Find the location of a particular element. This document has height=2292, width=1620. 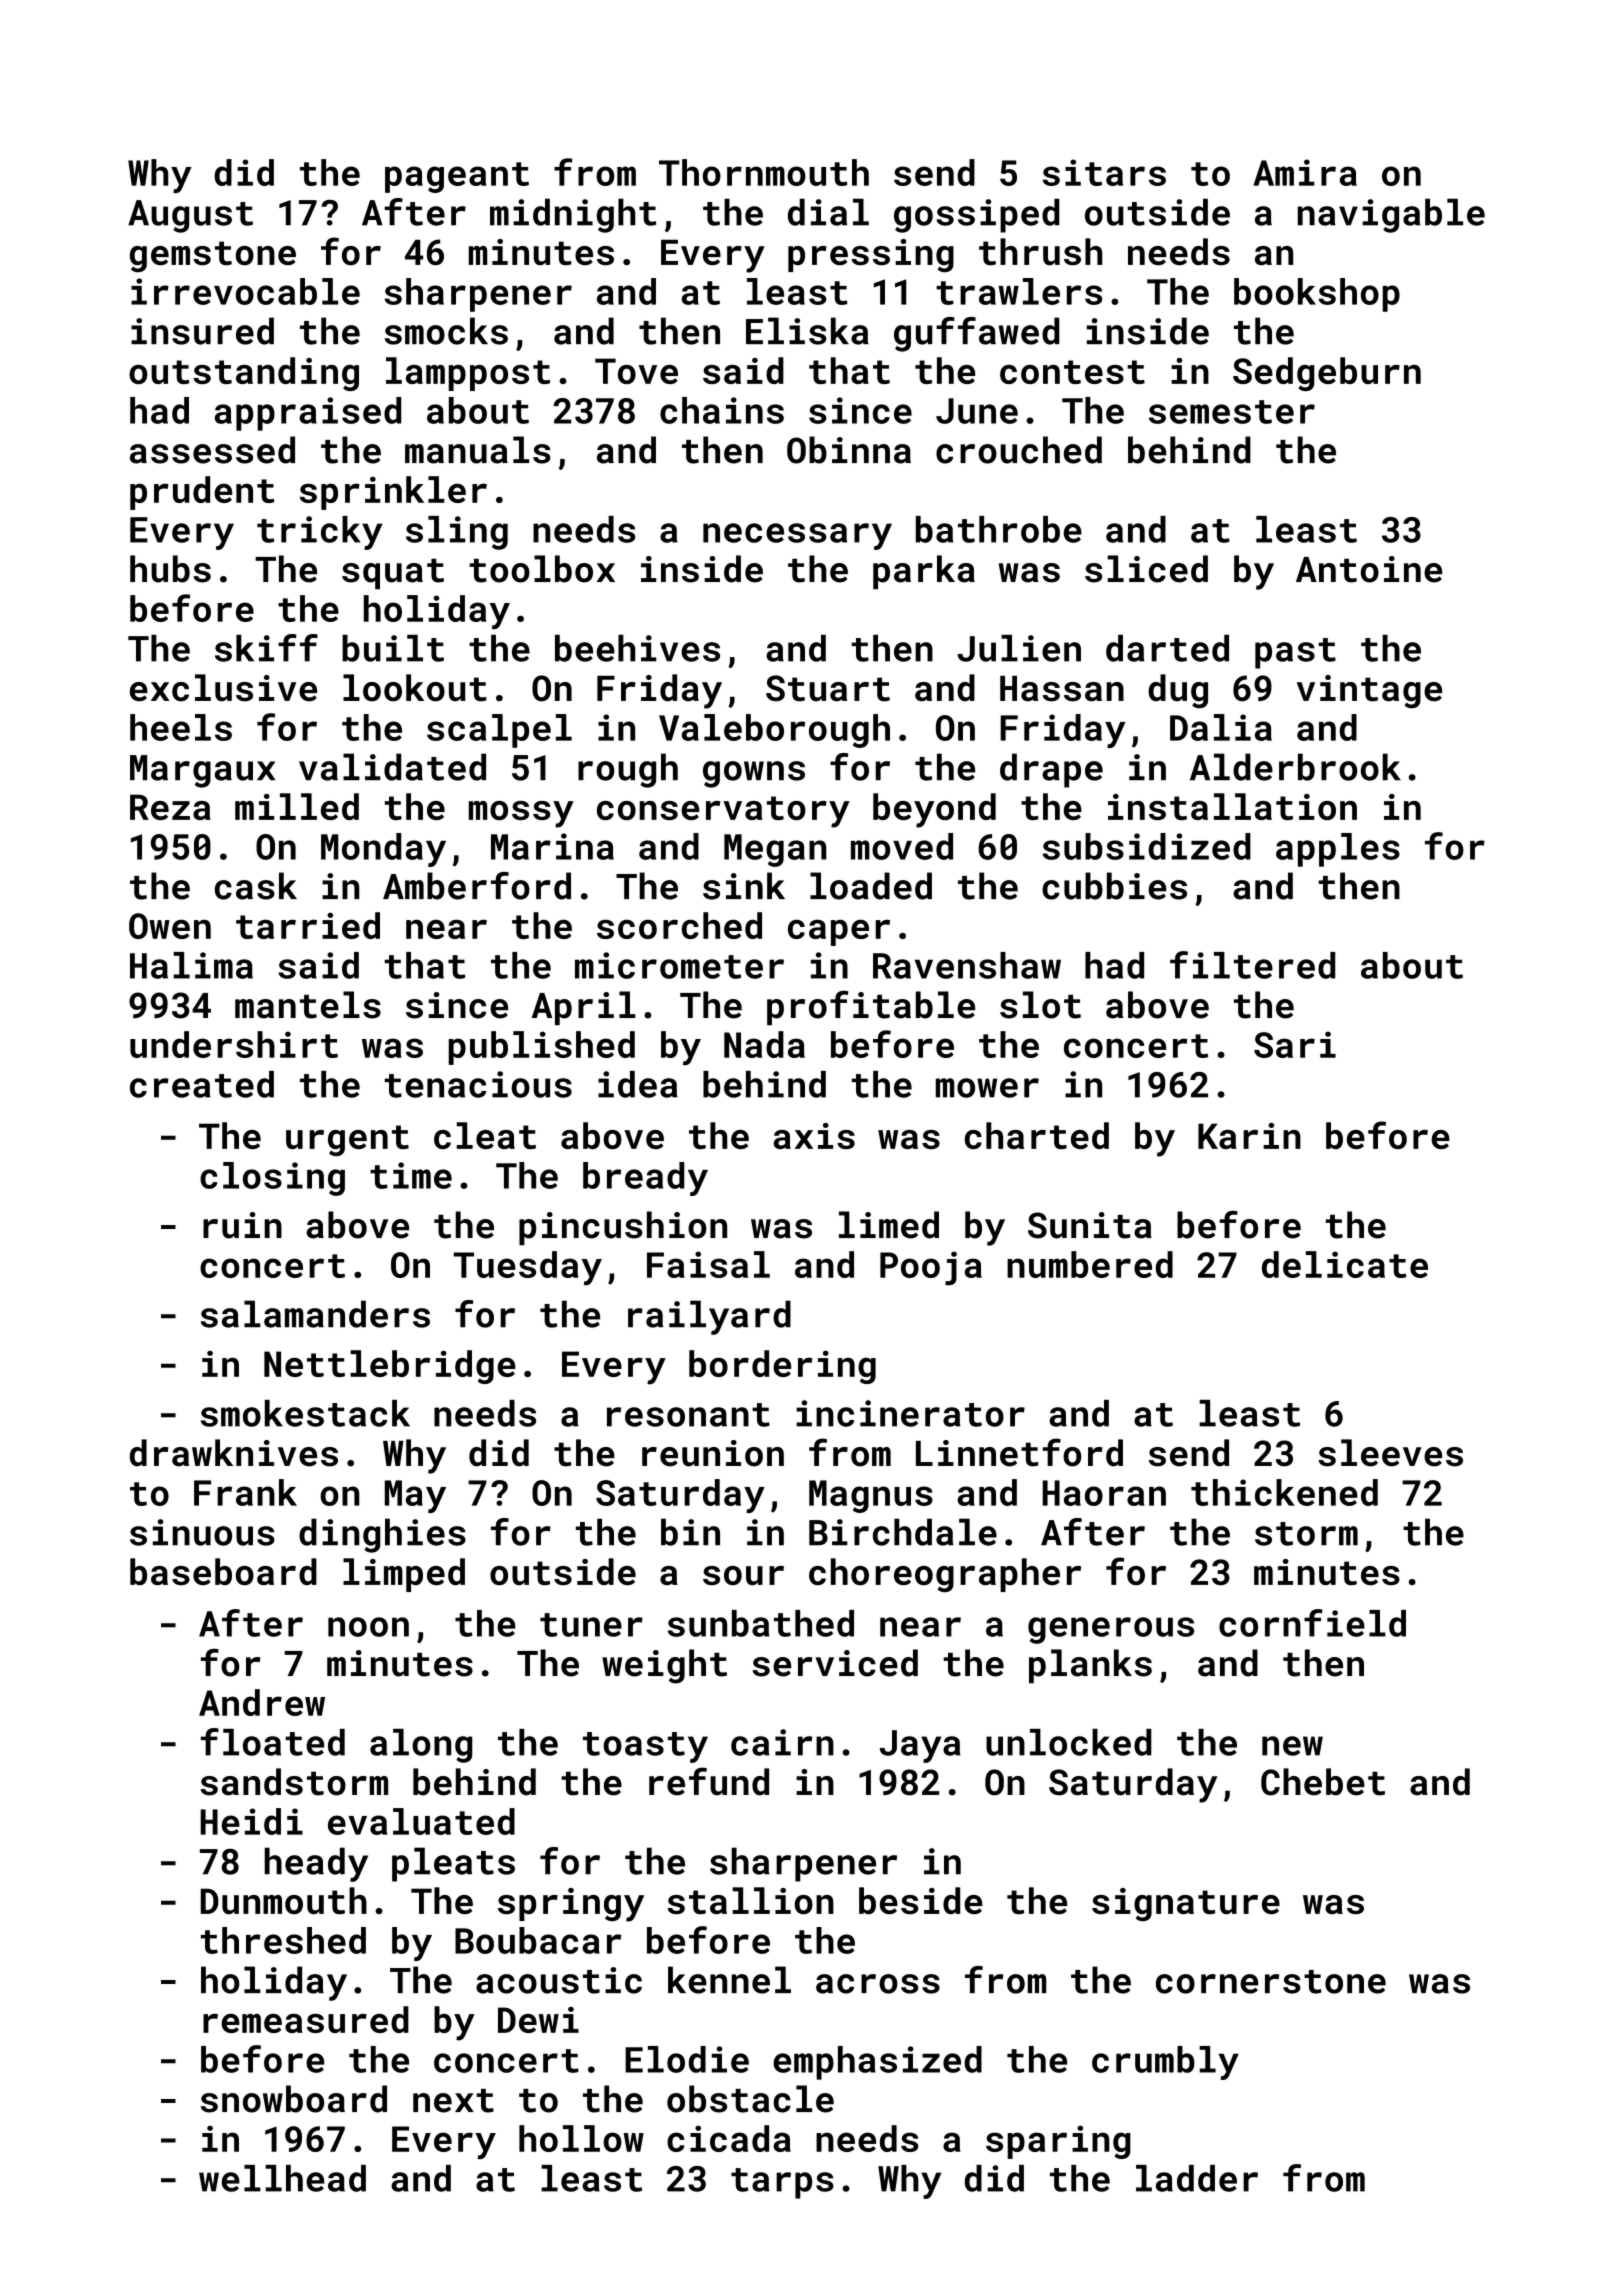

pageant is located at coordinates (457, 177).
